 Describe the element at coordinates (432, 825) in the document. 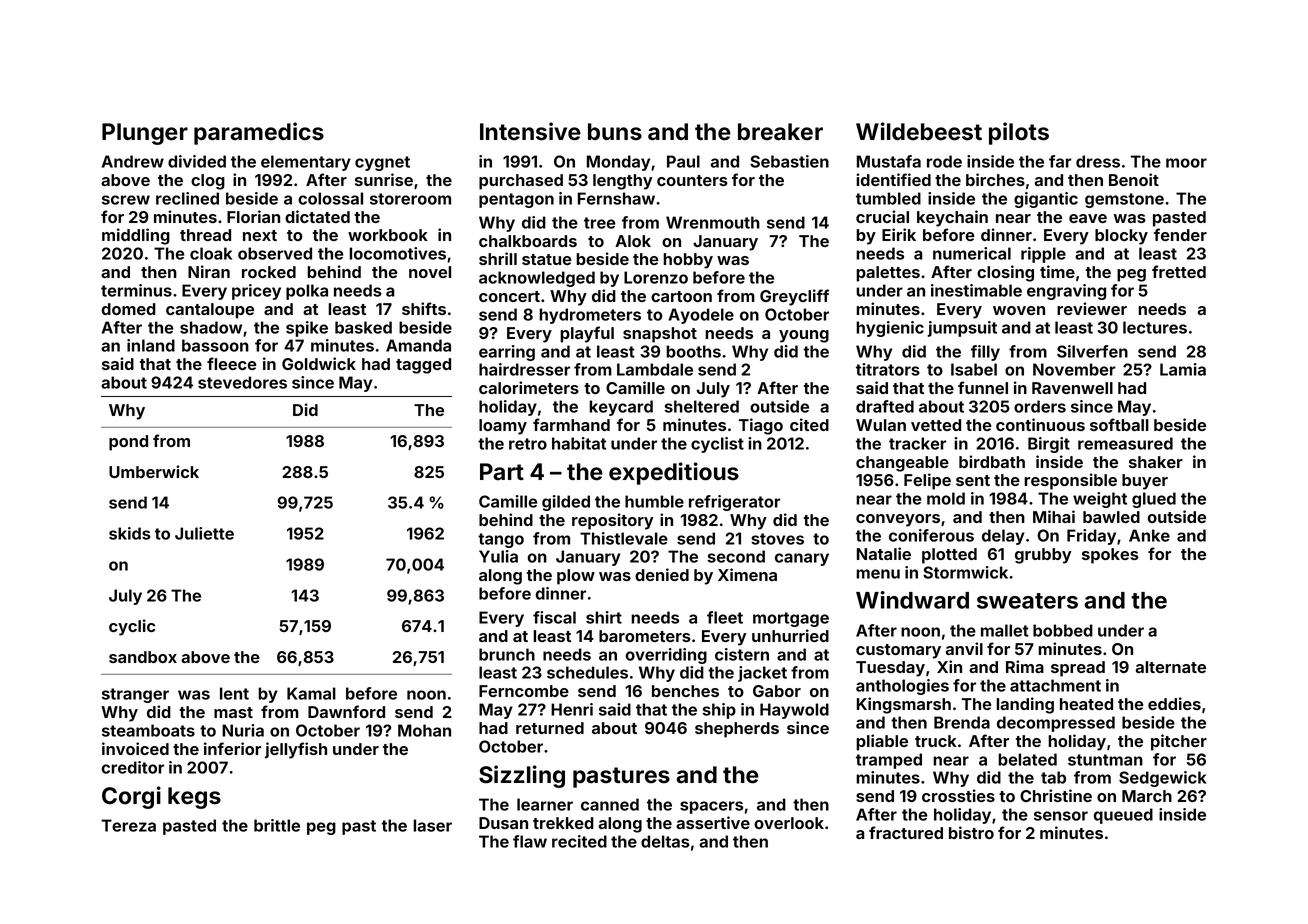

I see `laser` at that location.
